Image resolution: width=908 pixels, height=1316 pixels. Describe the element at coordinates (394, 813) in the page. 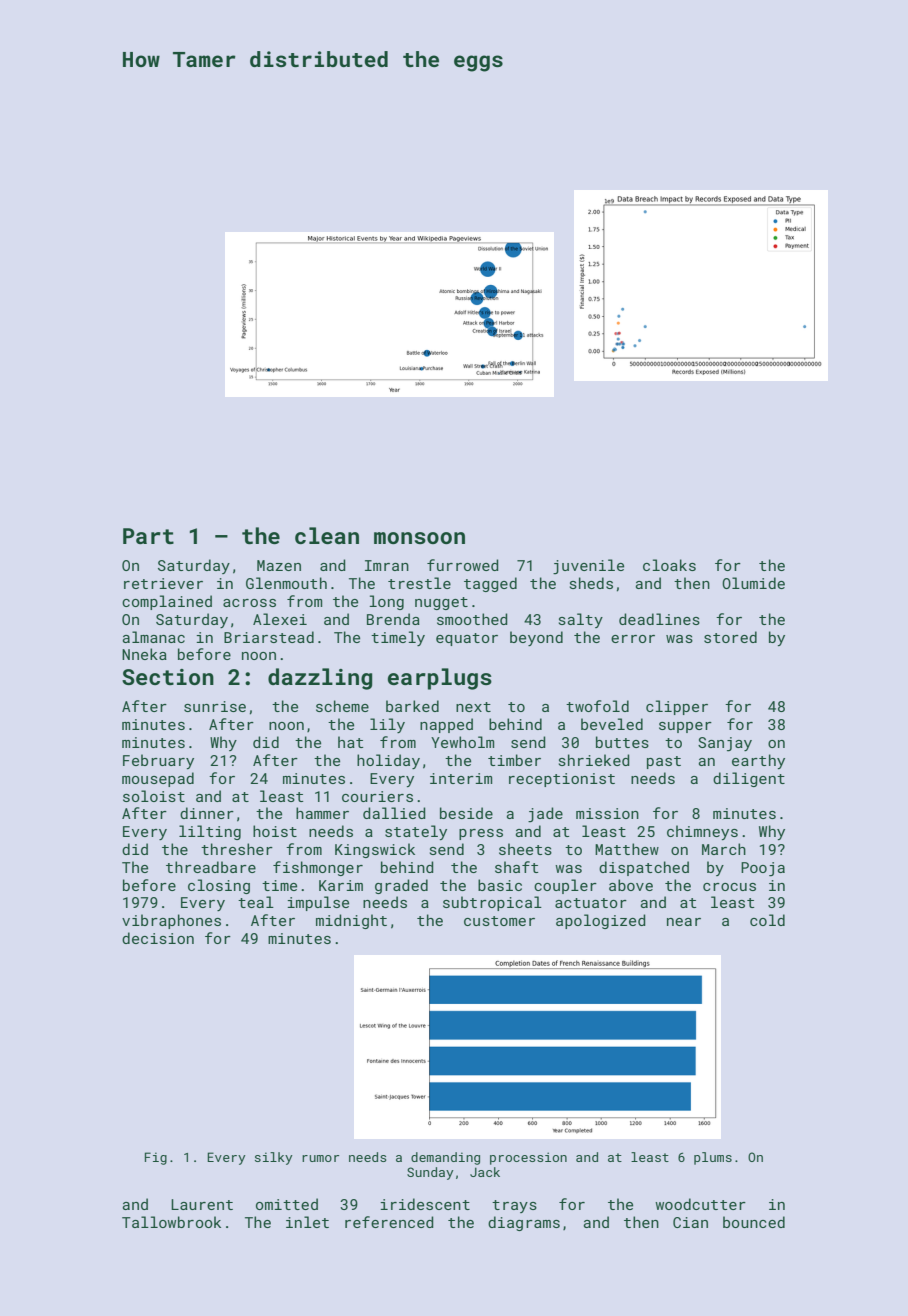

I see `dallied` at that location.
